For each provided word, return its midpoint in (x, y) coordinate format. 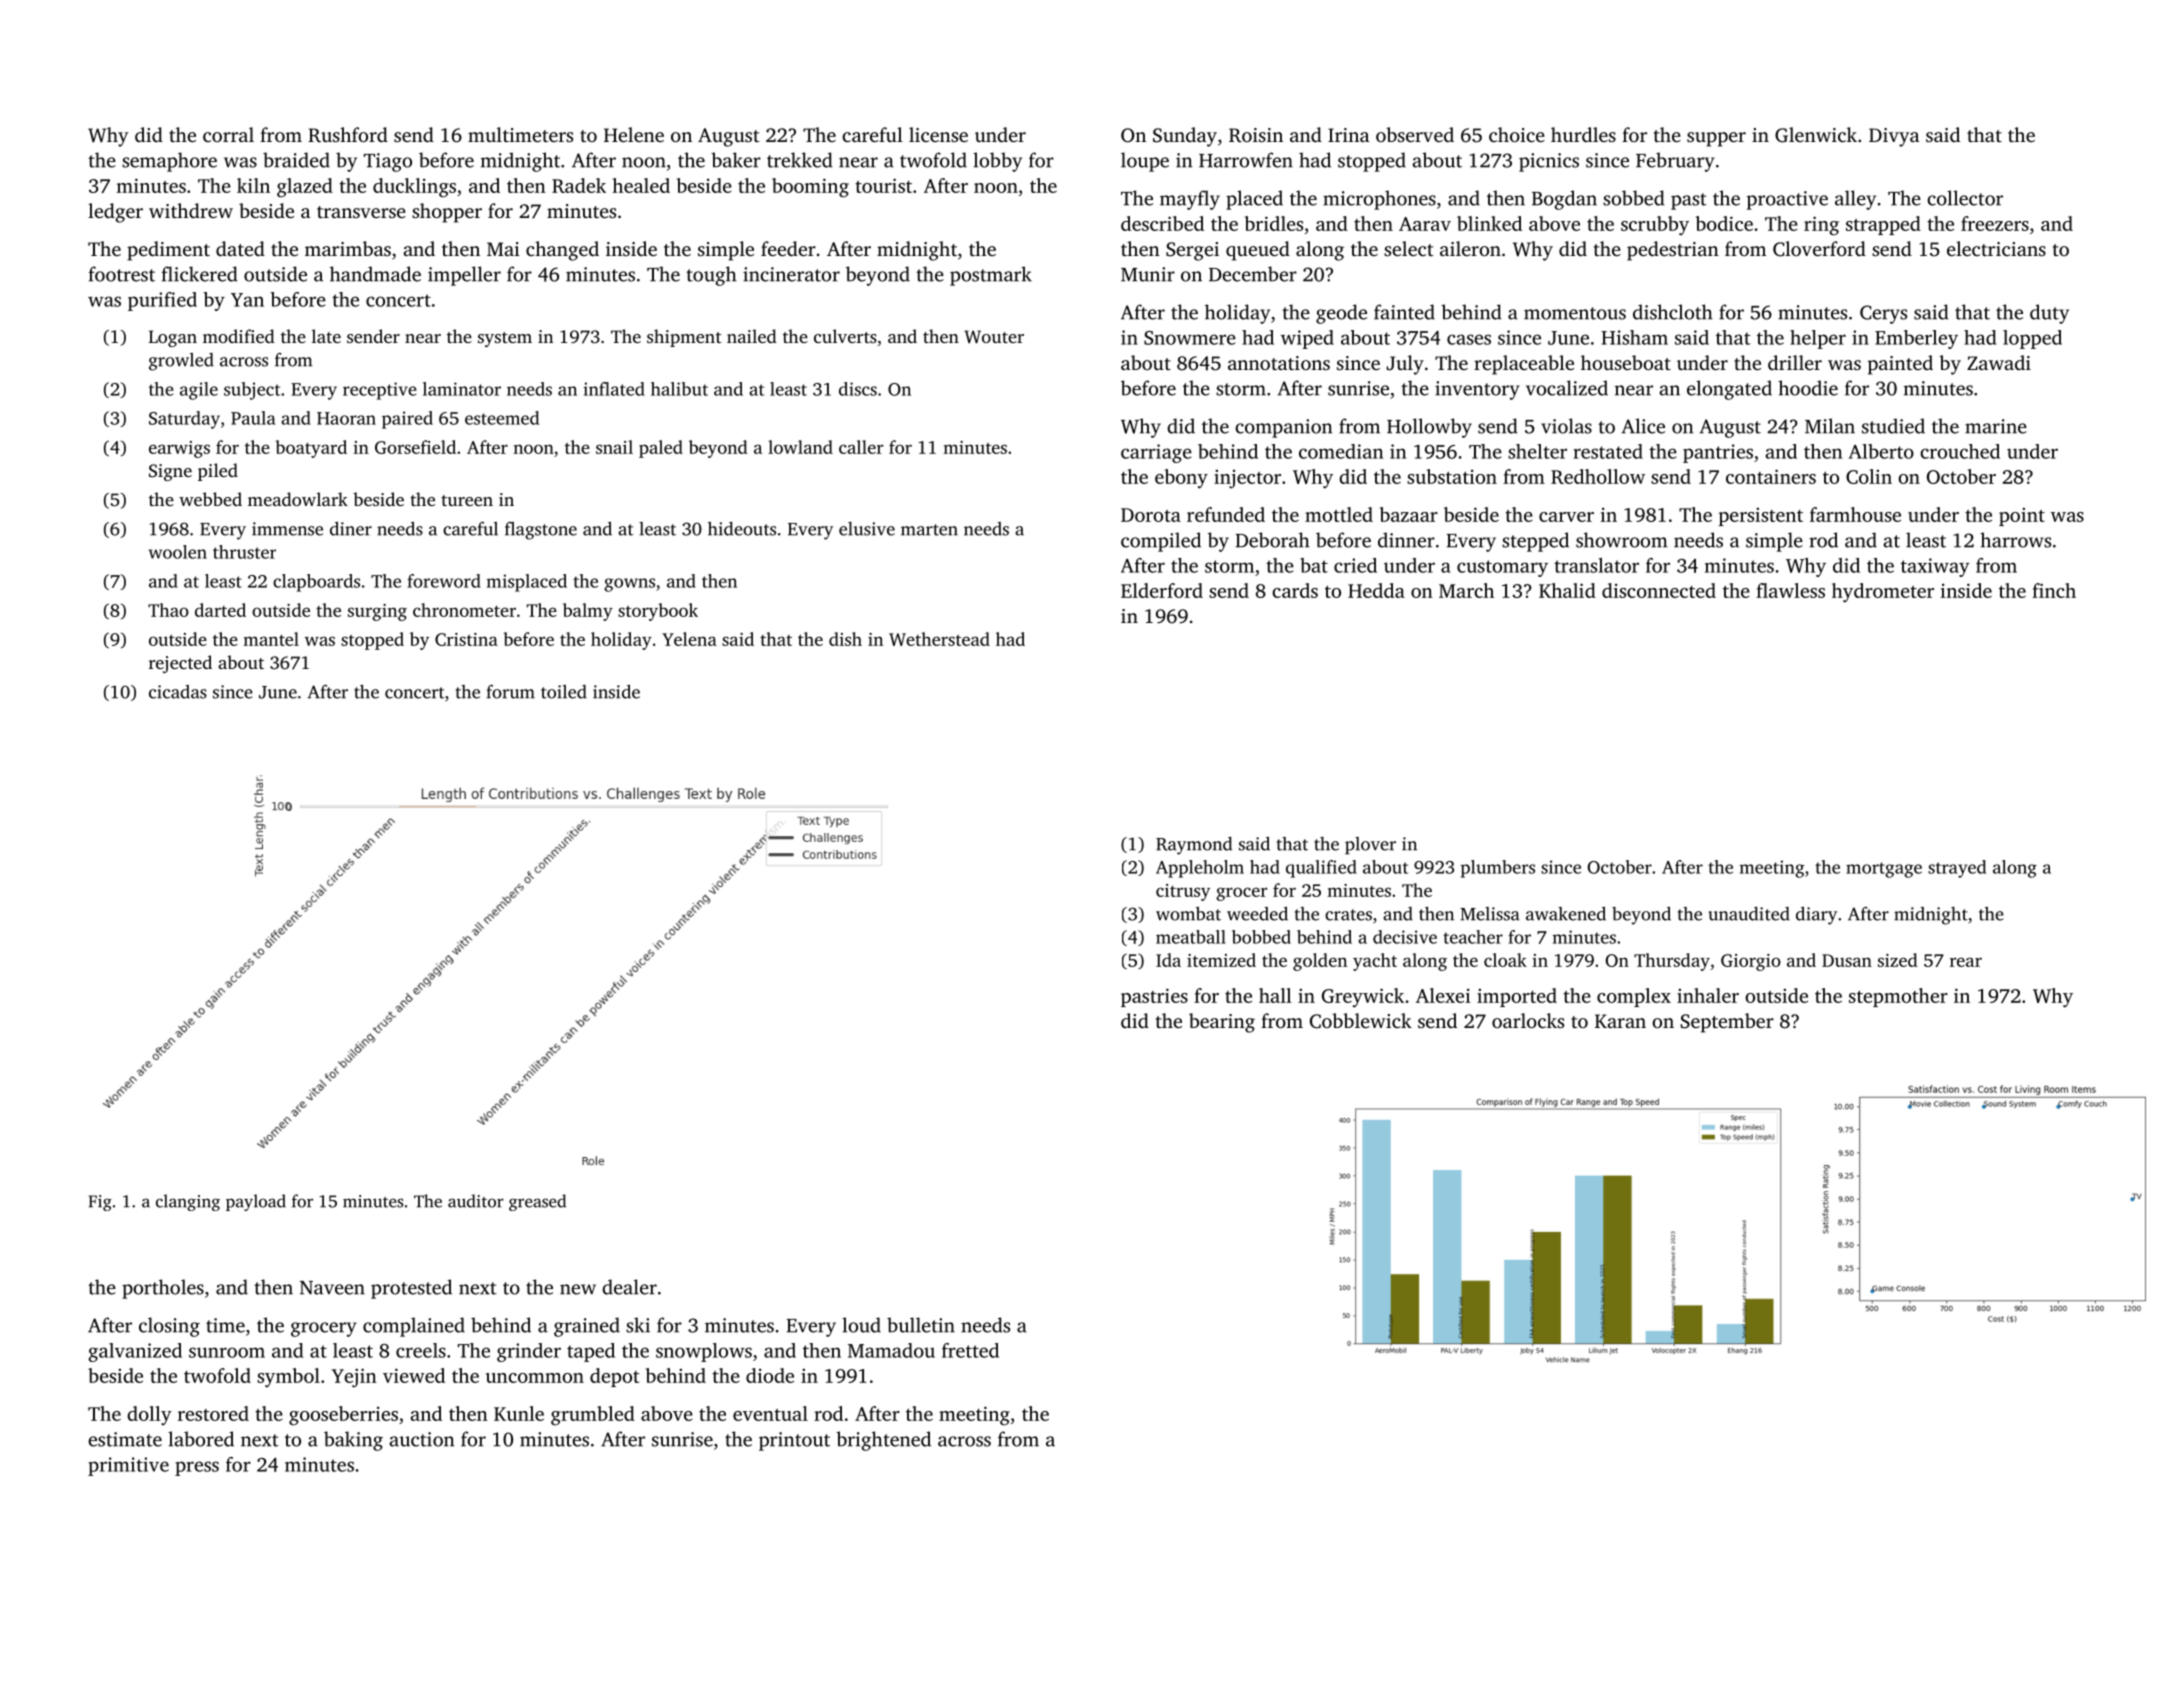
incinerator (791, 274)
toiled (564, 692)
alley (1855, 200)
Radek (579, 185)
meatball (1191, 937)
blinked (1489, 223)
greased (537, 1202)
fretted (970, 1350)
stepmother (1898, 997)
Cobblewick (1361, 1021)
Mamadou (891, 1350)
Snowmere (1190, 338)
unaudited (1749, 914)
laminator (462, 389)
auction (421, 1439)
